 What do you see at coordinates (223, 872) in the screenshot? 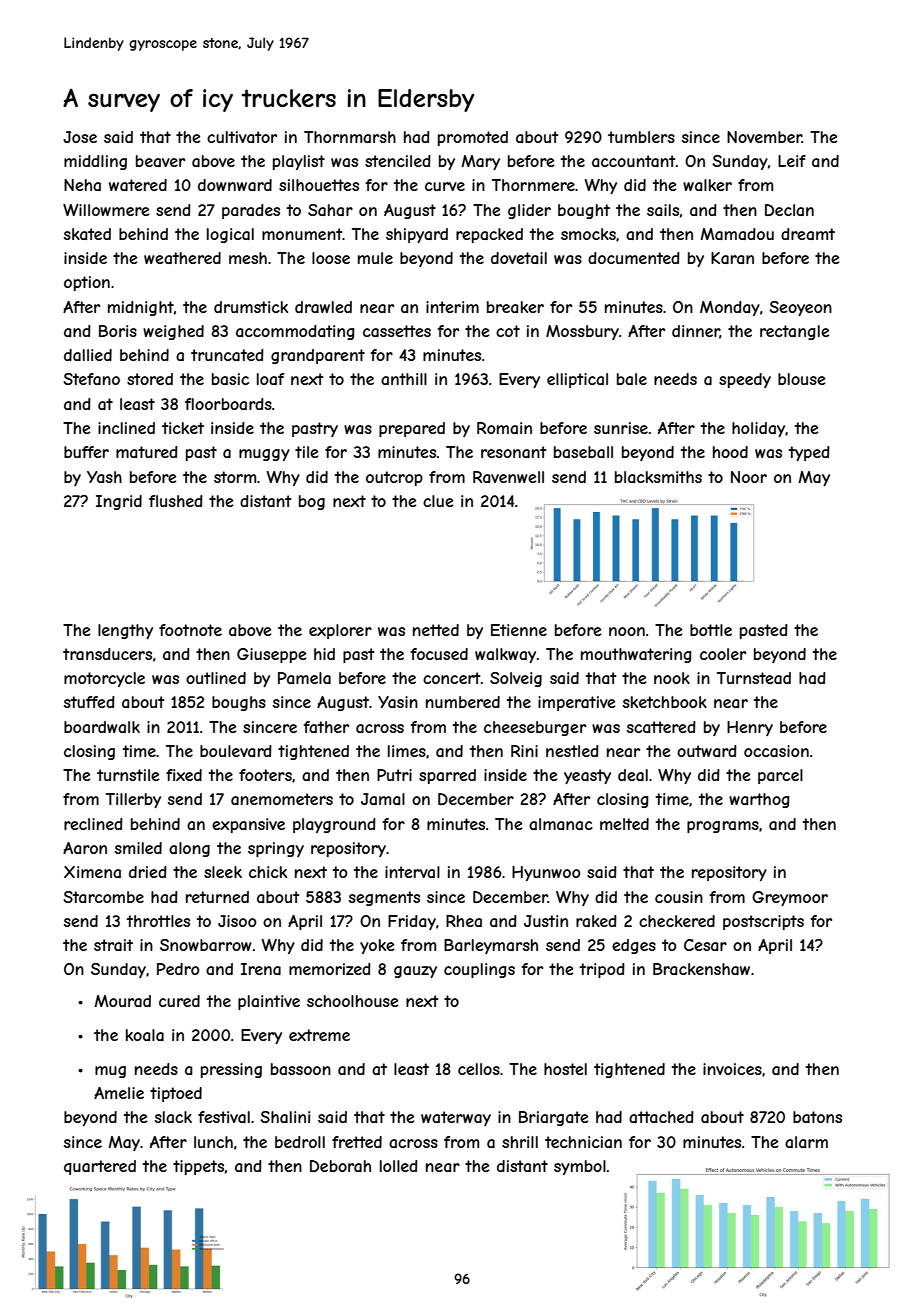
I see `sleek` at bounding box center [223, 872].
